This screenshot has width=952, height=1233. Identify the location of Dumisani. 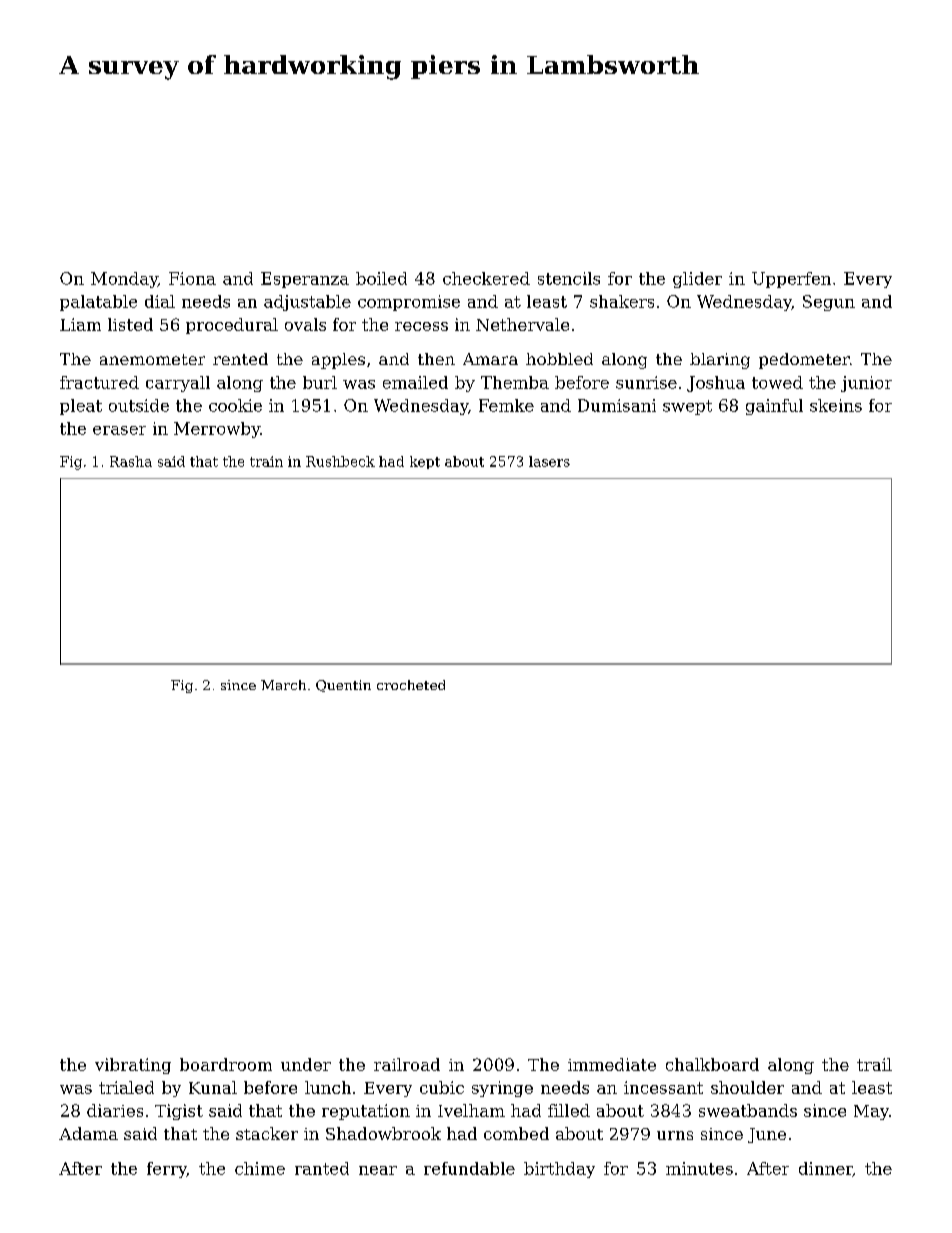
(617, 405).
